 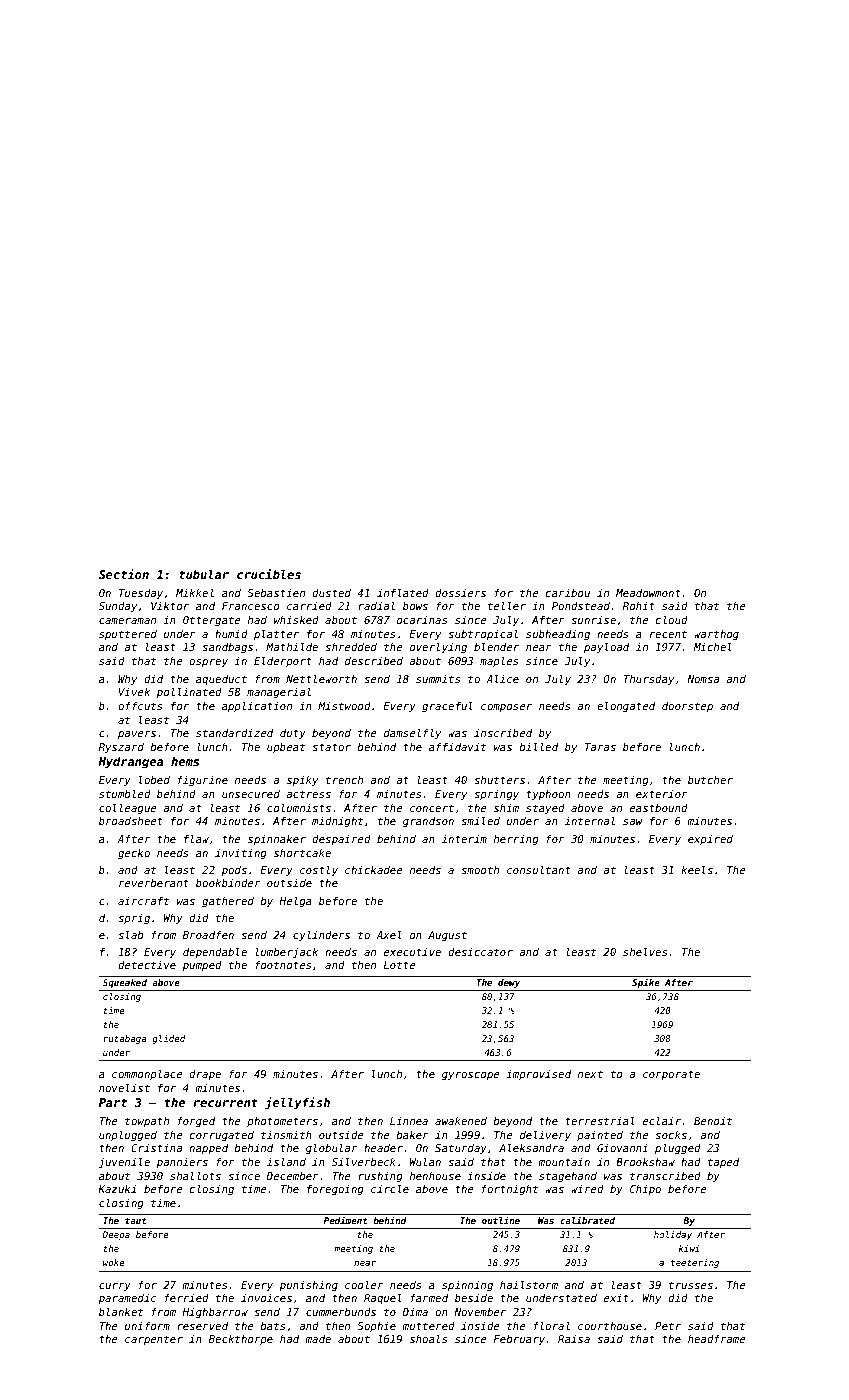 I want to click on Lotte, so click(x=399, y=965).
